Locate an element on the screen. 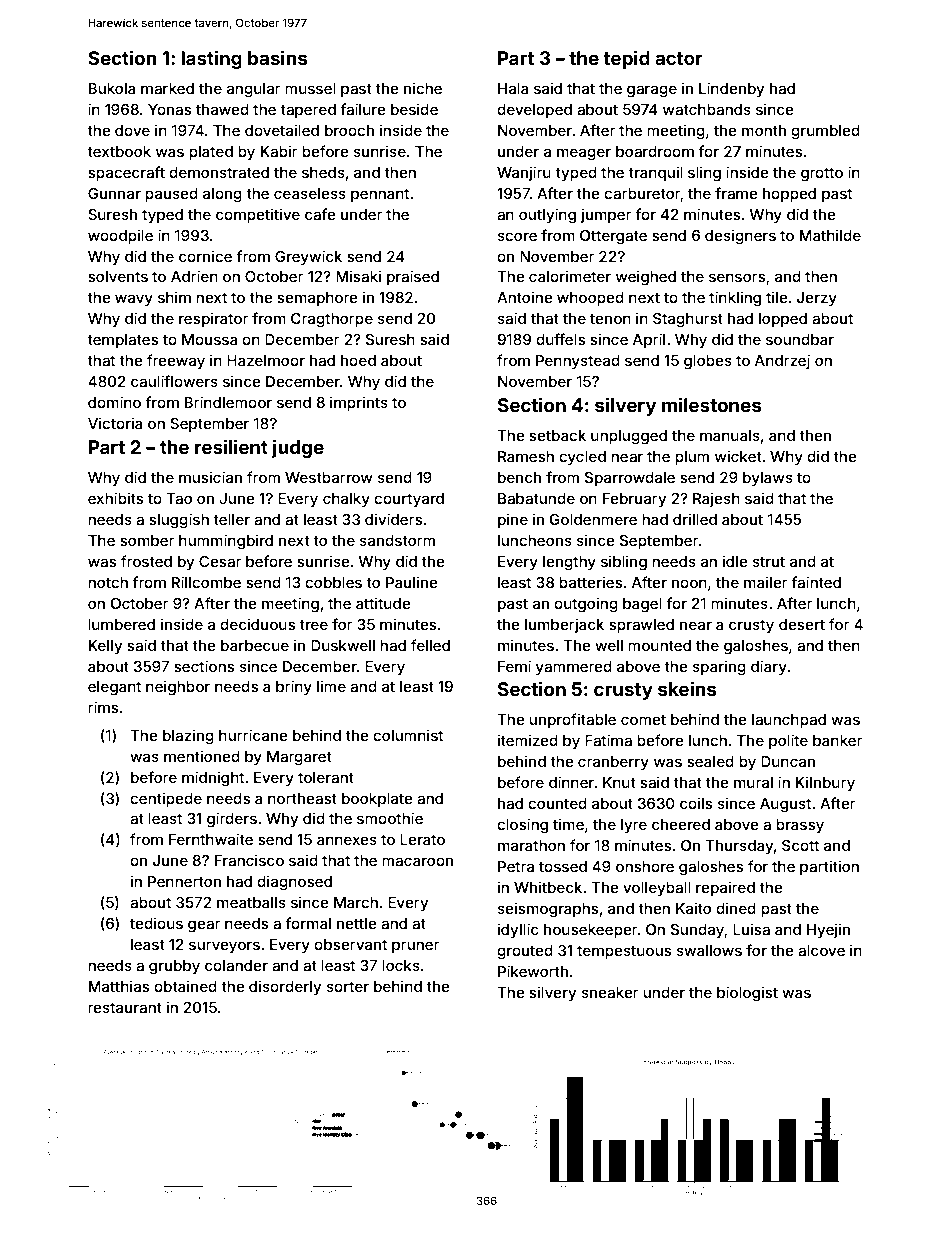 The image size is (952, 1233). tepid is located at coordinates (627, 59).
